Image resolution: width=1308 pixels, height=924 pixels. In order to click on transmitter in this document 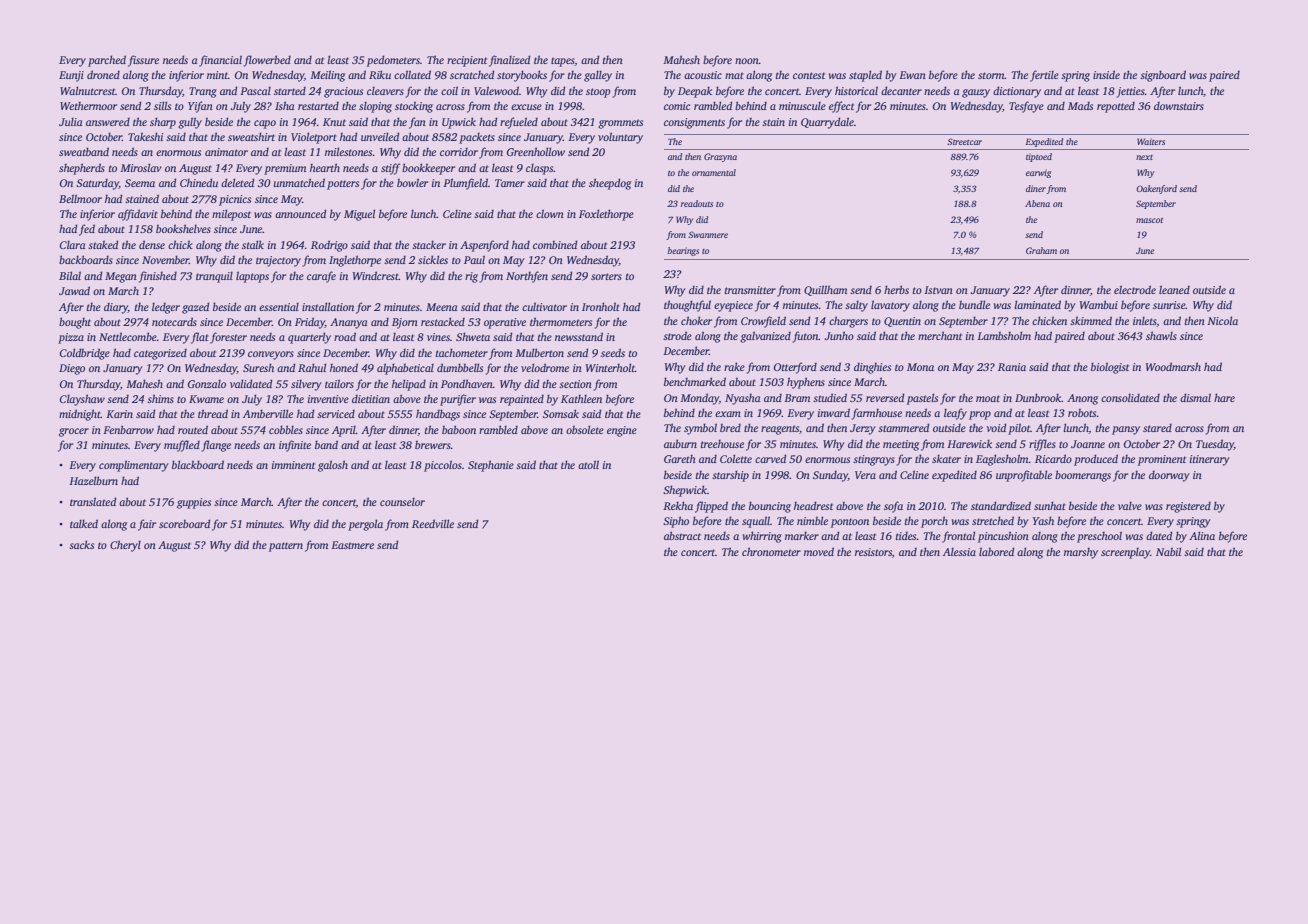, I will do `click(750, 290)`.
